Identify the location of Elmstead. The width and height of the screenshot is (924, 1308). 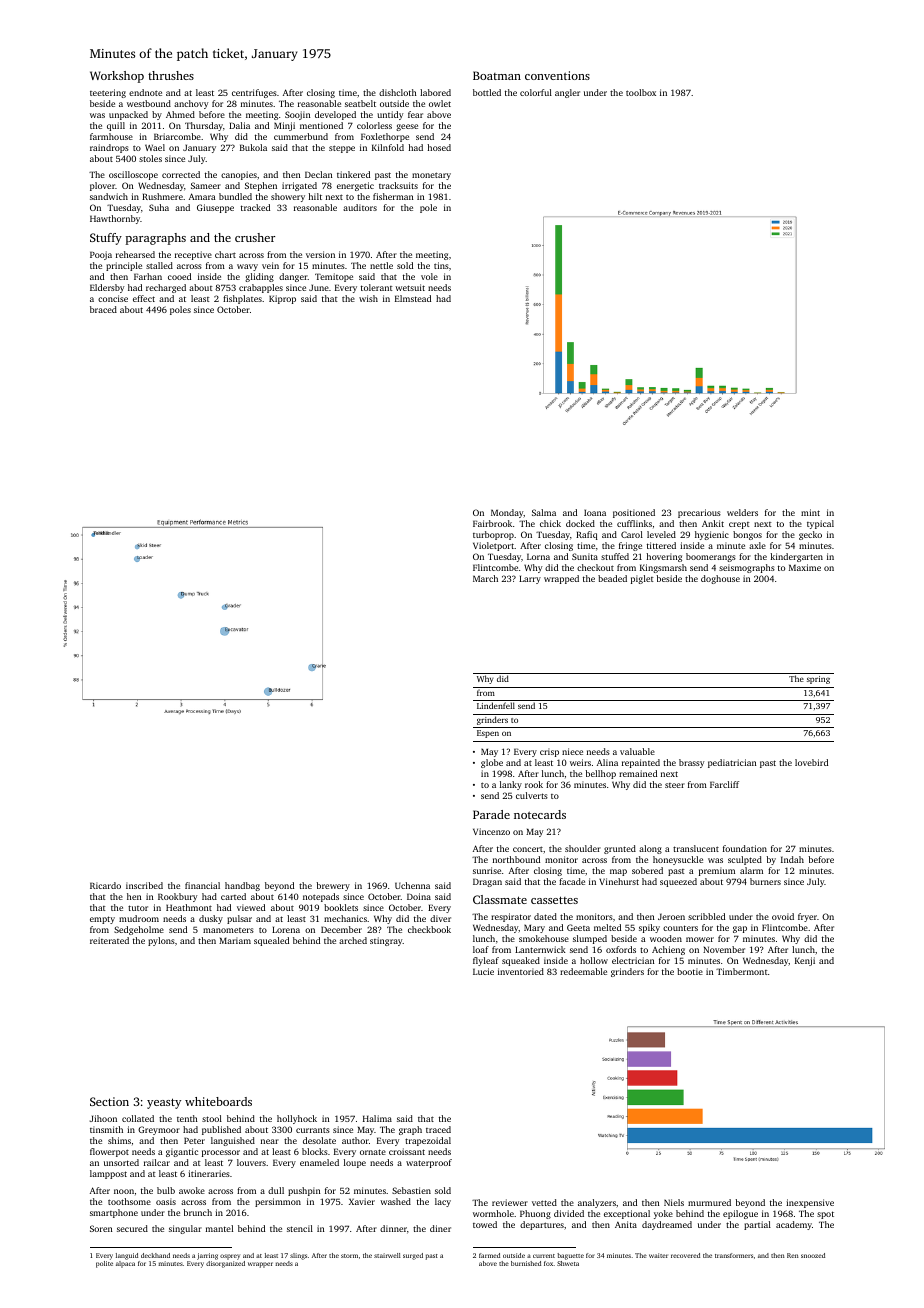
(413, 298).
